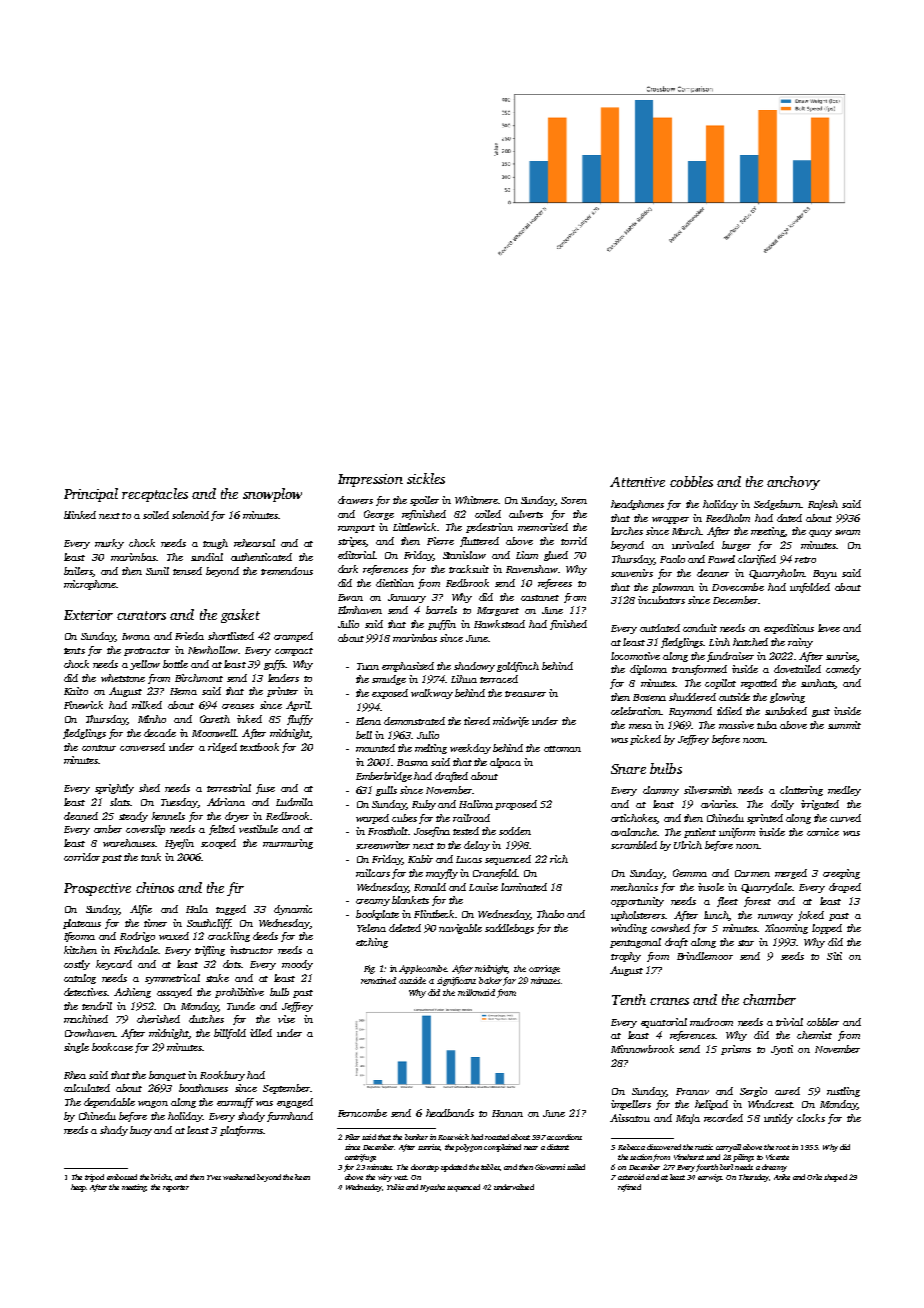 The image size is (924, 1308). What do you see at coordinates (820, 805) in the screenshot?
I see `irrigated` at bounding box center [820, 805].
